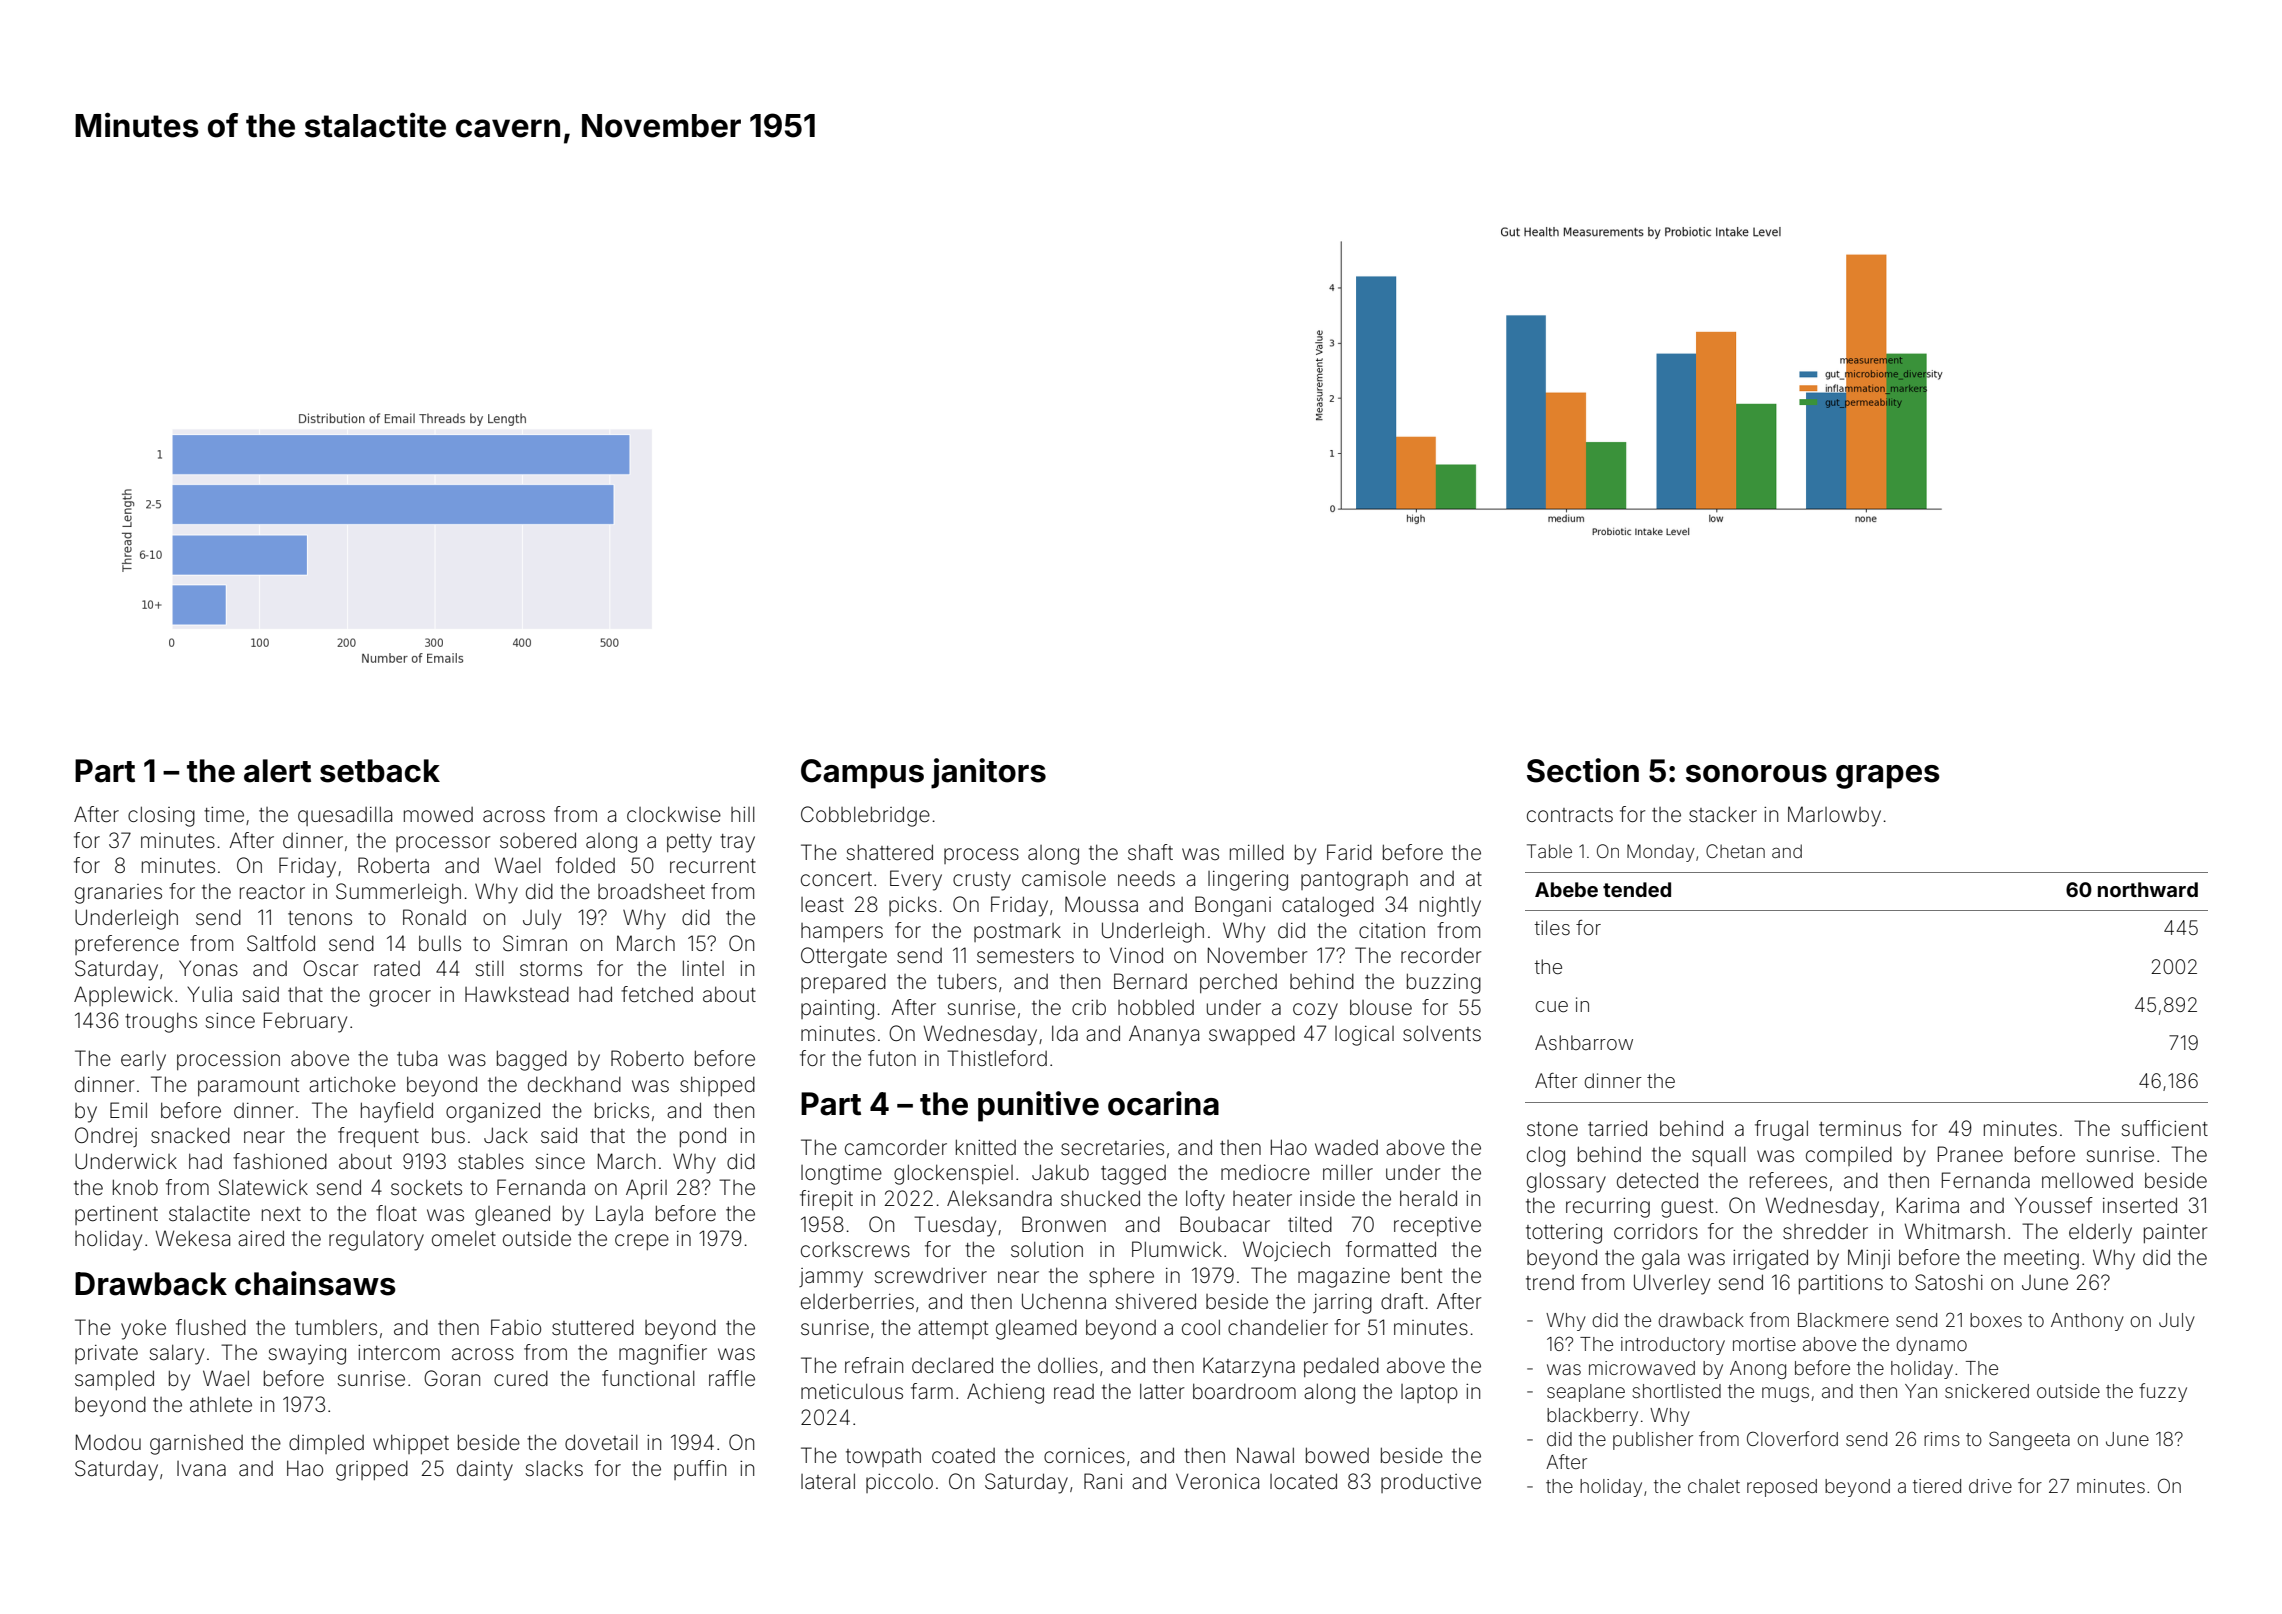 This page has width=2282, height=1614. Describe the element at coordinates (703, 1137) in the page. I see `pond` at that location.
